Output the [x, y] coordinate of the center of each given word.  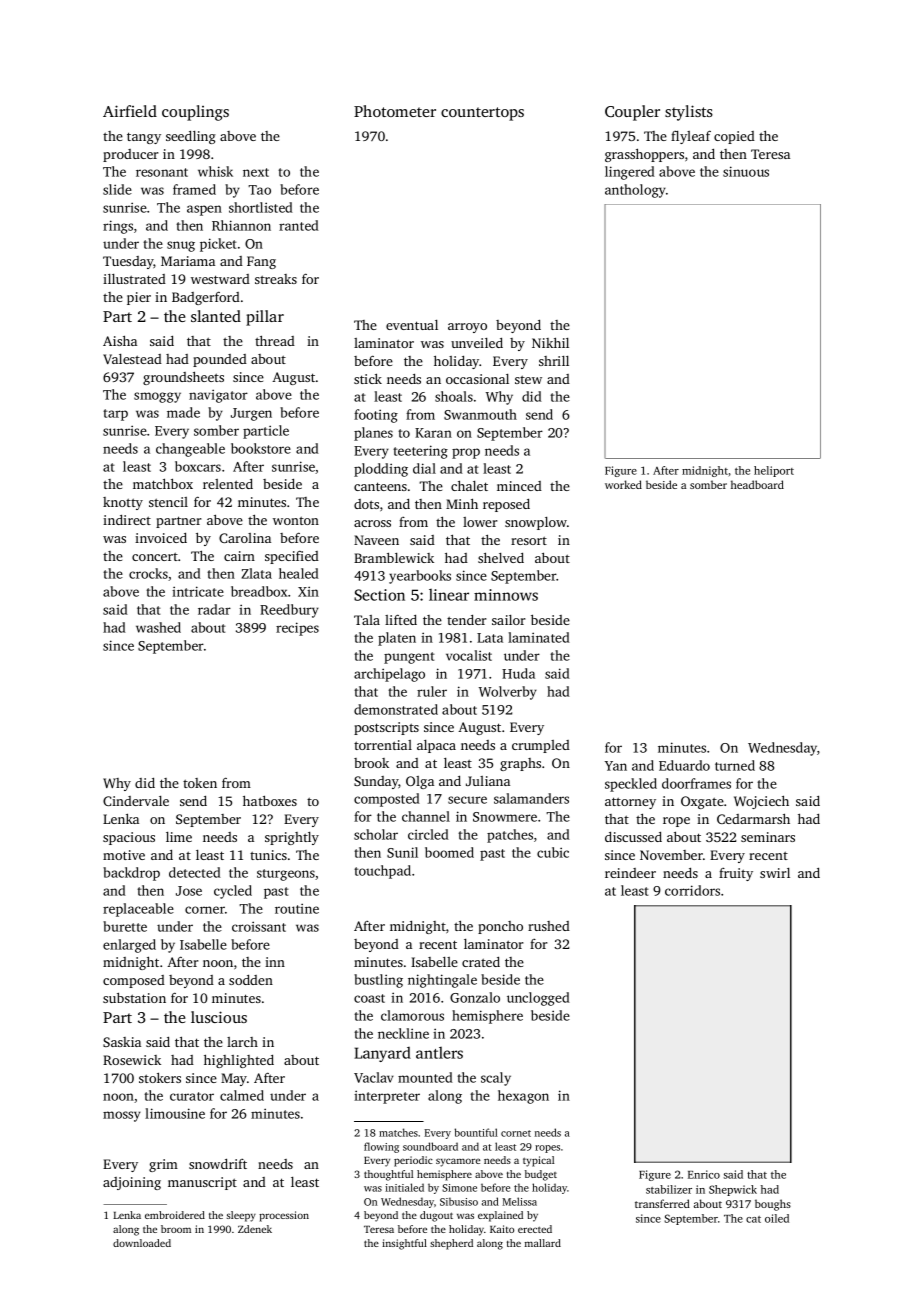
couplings [195, 113]
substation [134, 997]
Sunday [376, 782]
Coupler [632, 113]
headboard [757, 484]
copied [734, 137]
